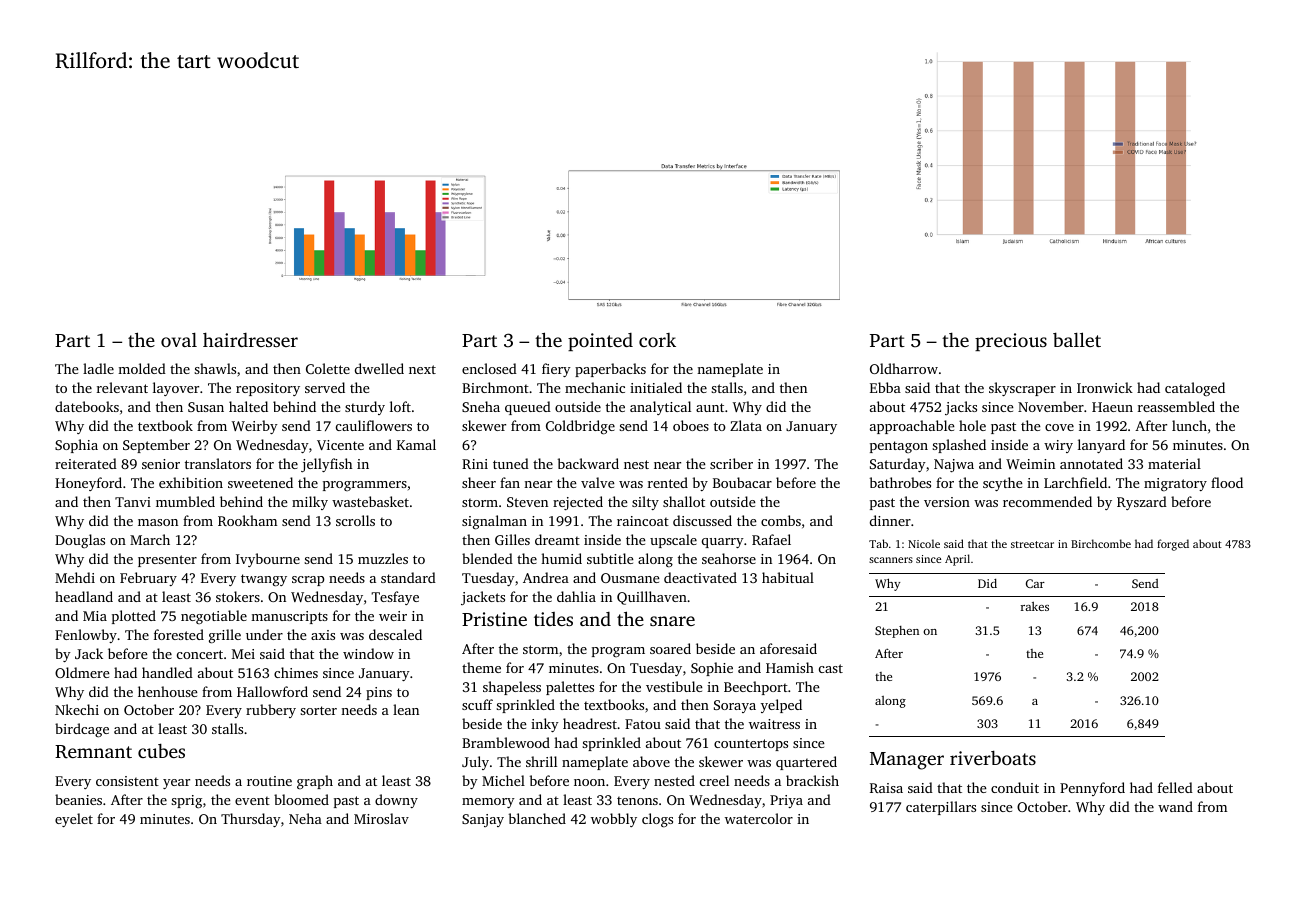  Describe the element at coordinates (289, 617) in the screenshot. I see `manuscripts` at that location.
